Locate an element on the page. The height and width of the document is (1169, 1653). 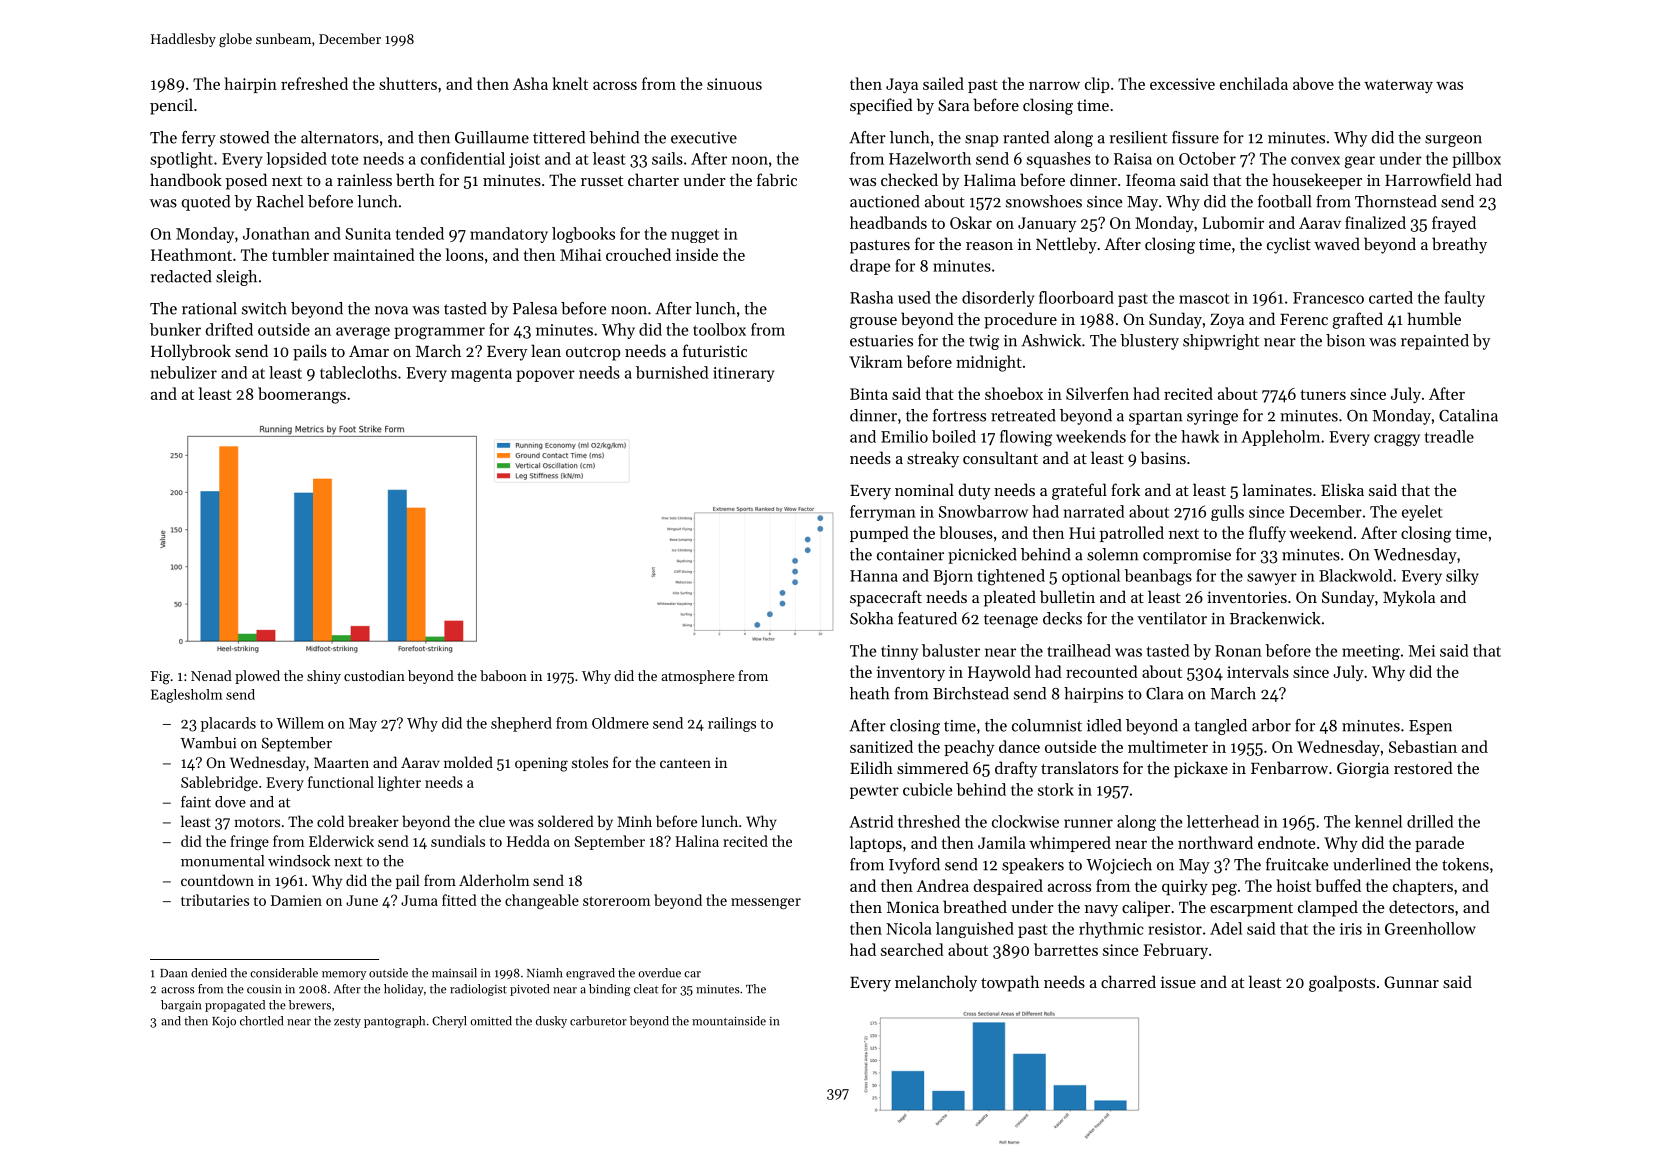
omitted is located at coordinates (491, 1021).
